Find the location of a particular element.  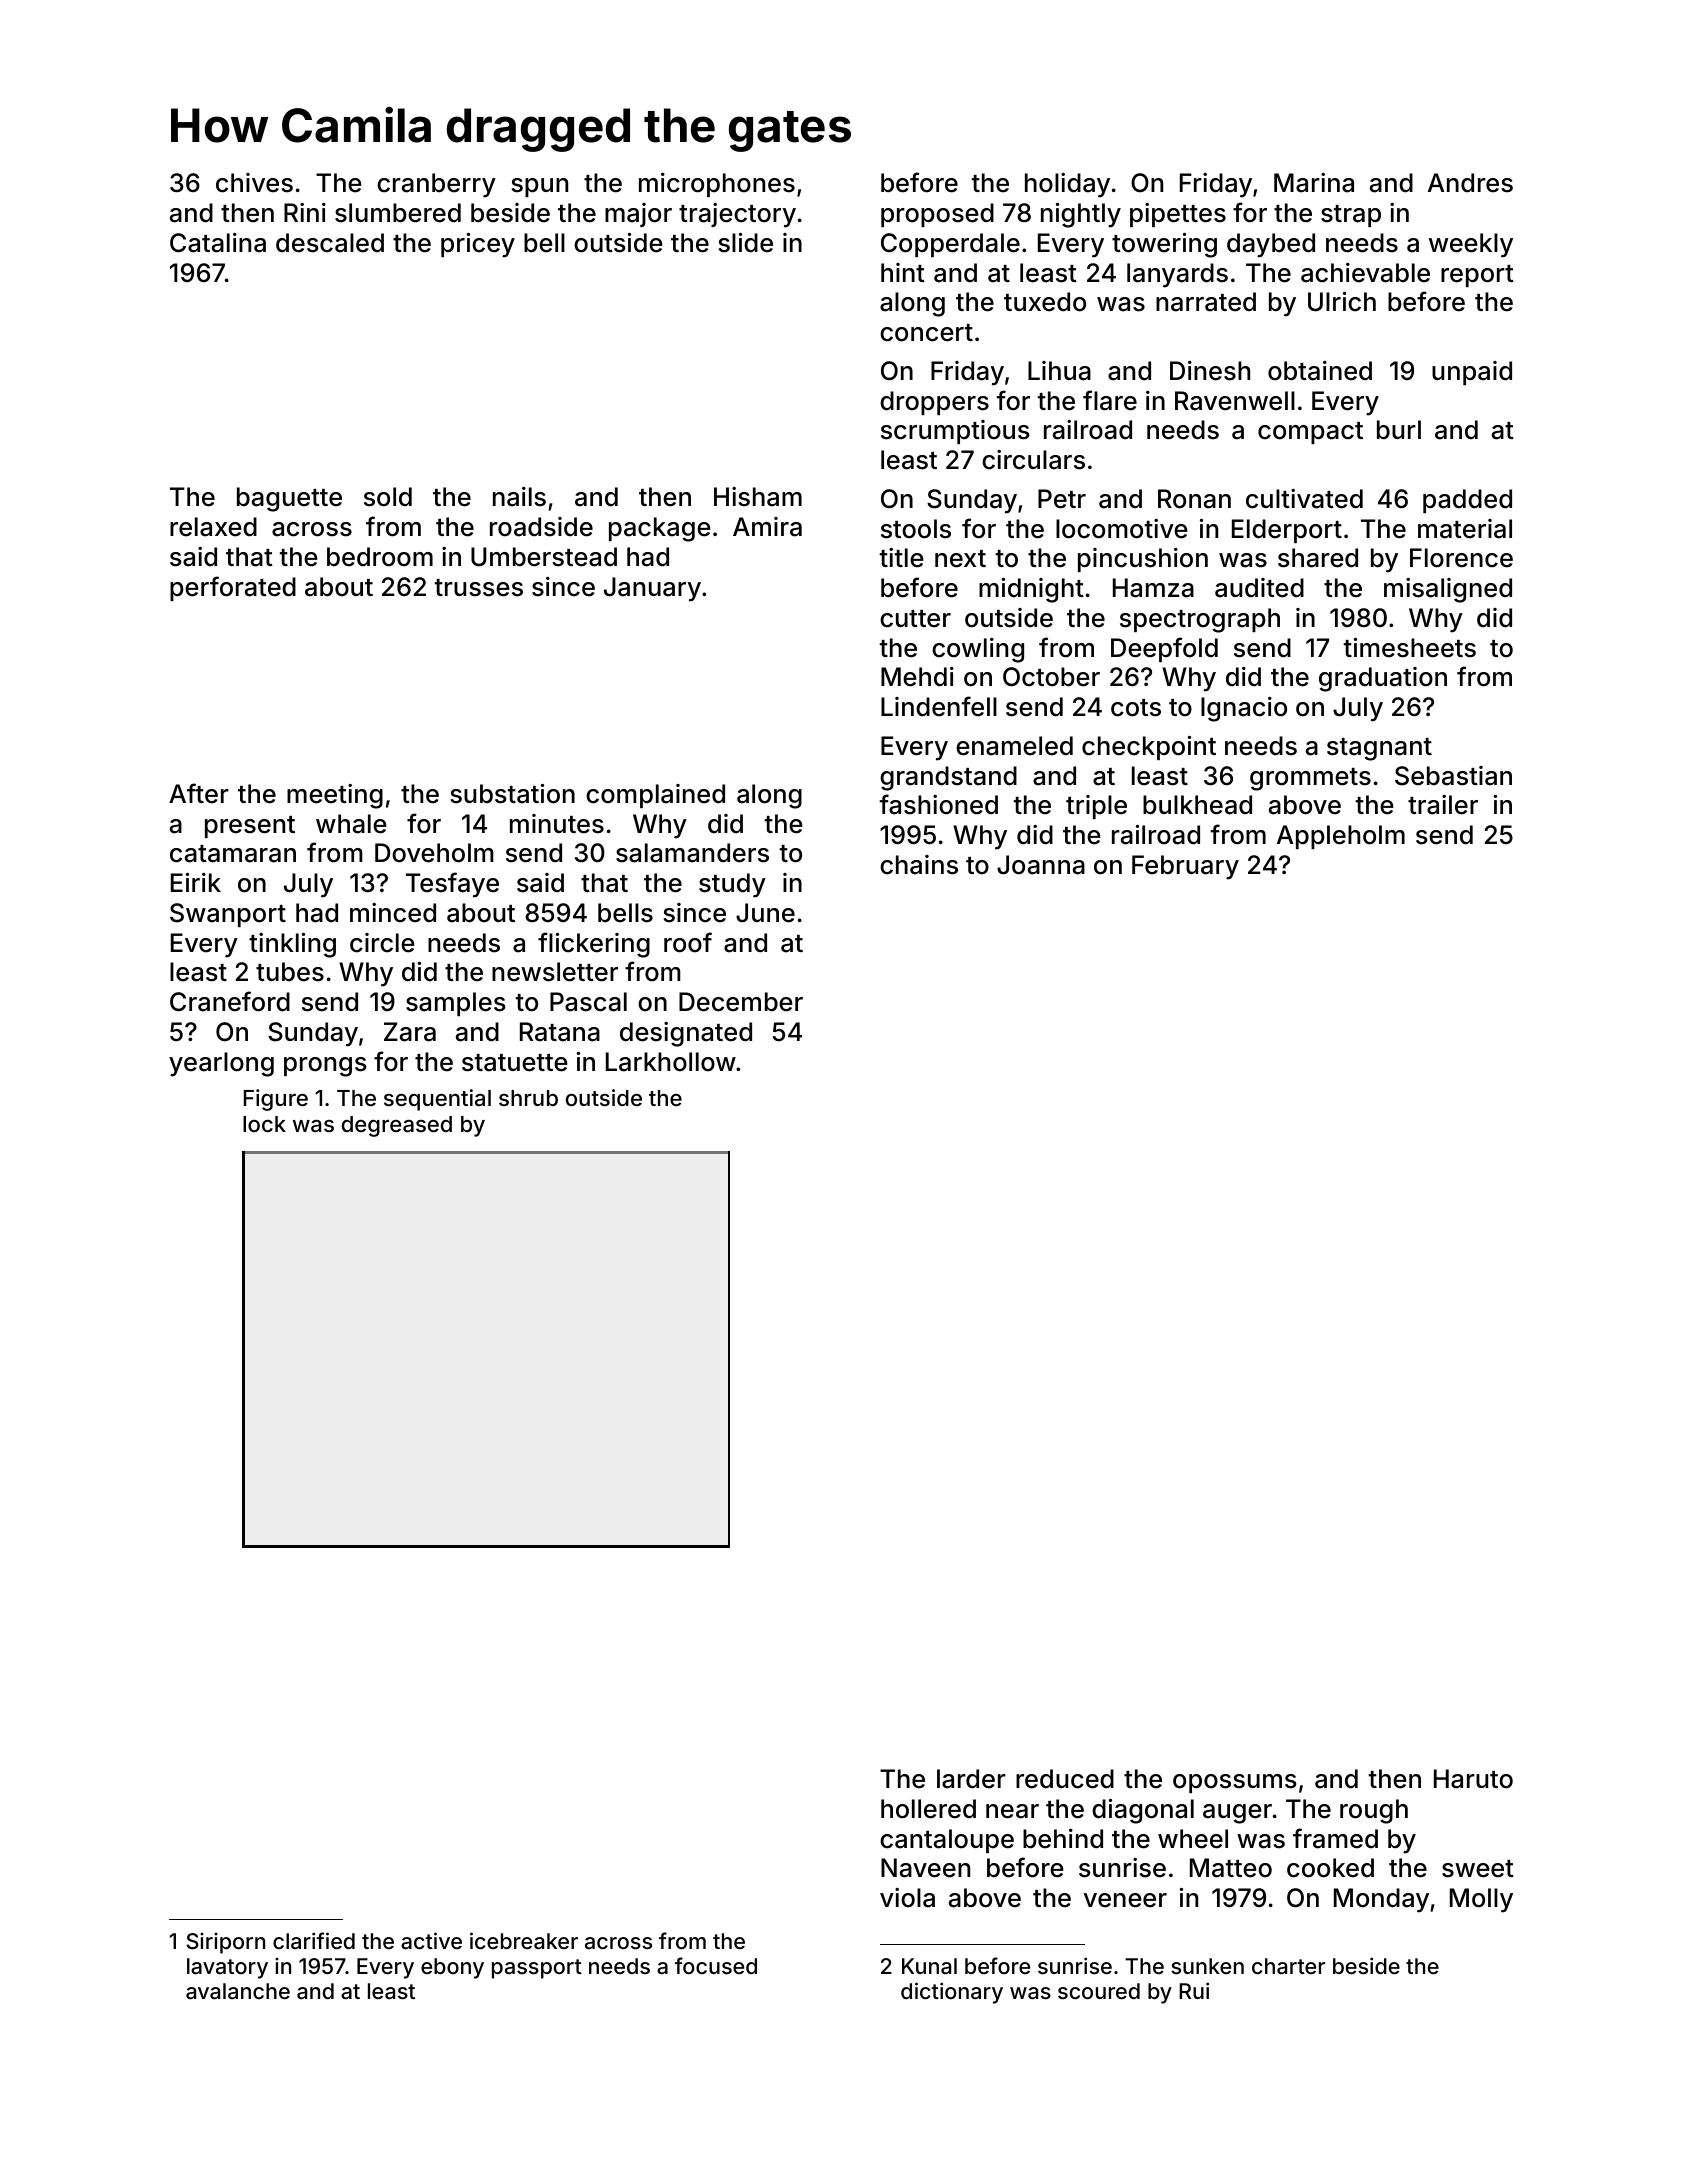

spun is located at coordinates (539, 187).
